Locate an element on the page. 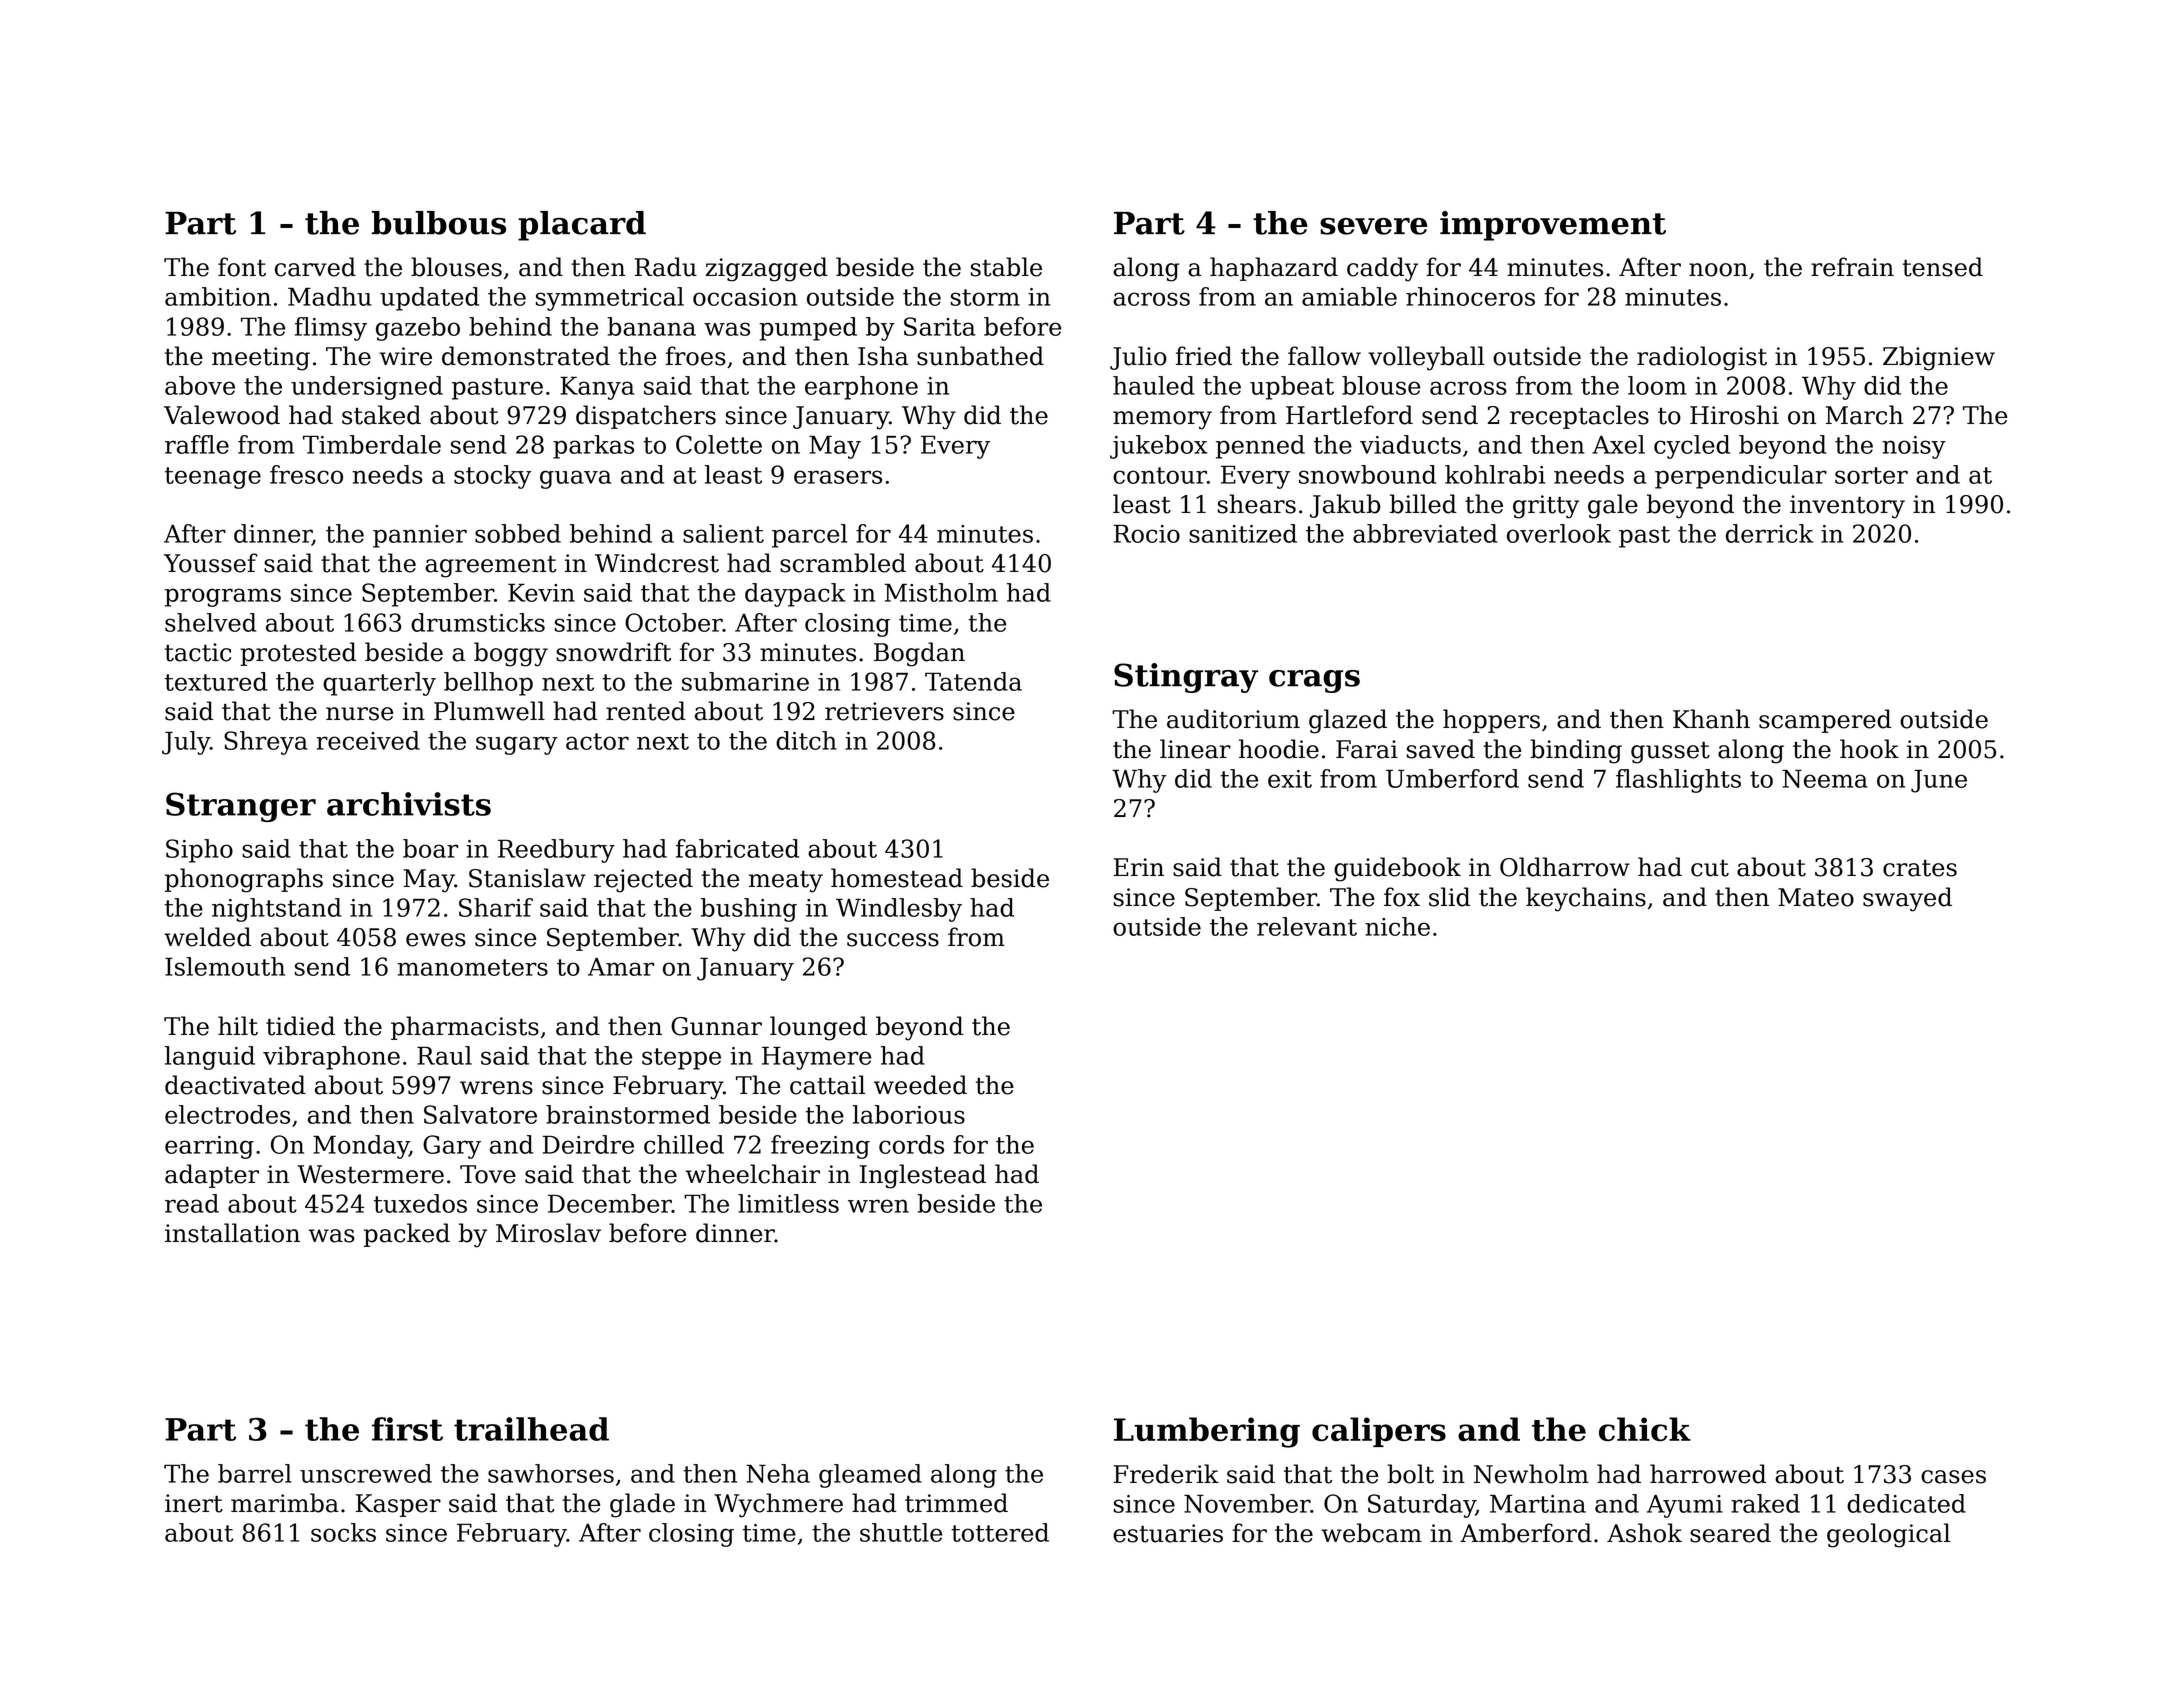  receptacles is located at coordinates (1579, 417).
